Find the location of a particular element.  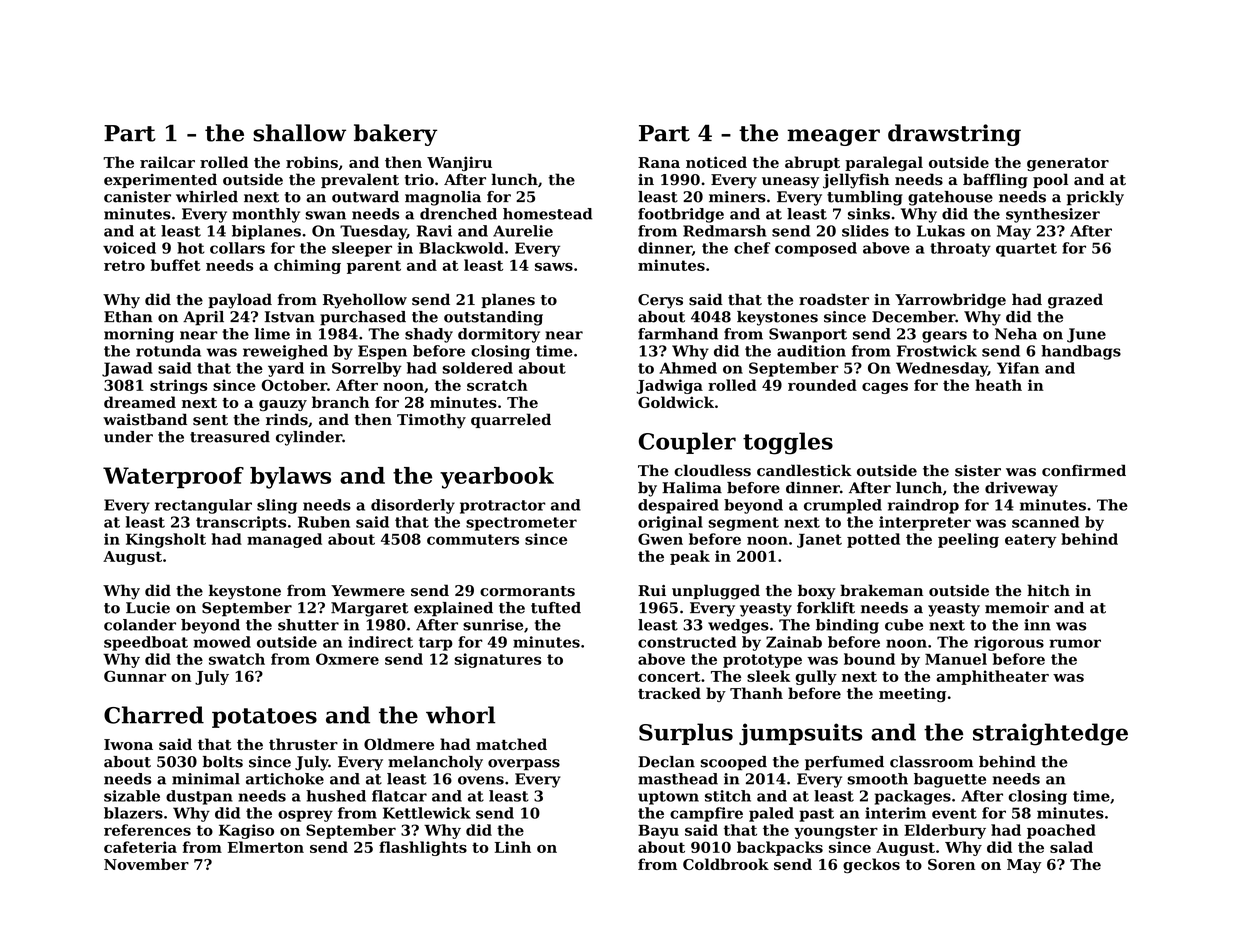

brakeman is located at coordinates (881, 590).
